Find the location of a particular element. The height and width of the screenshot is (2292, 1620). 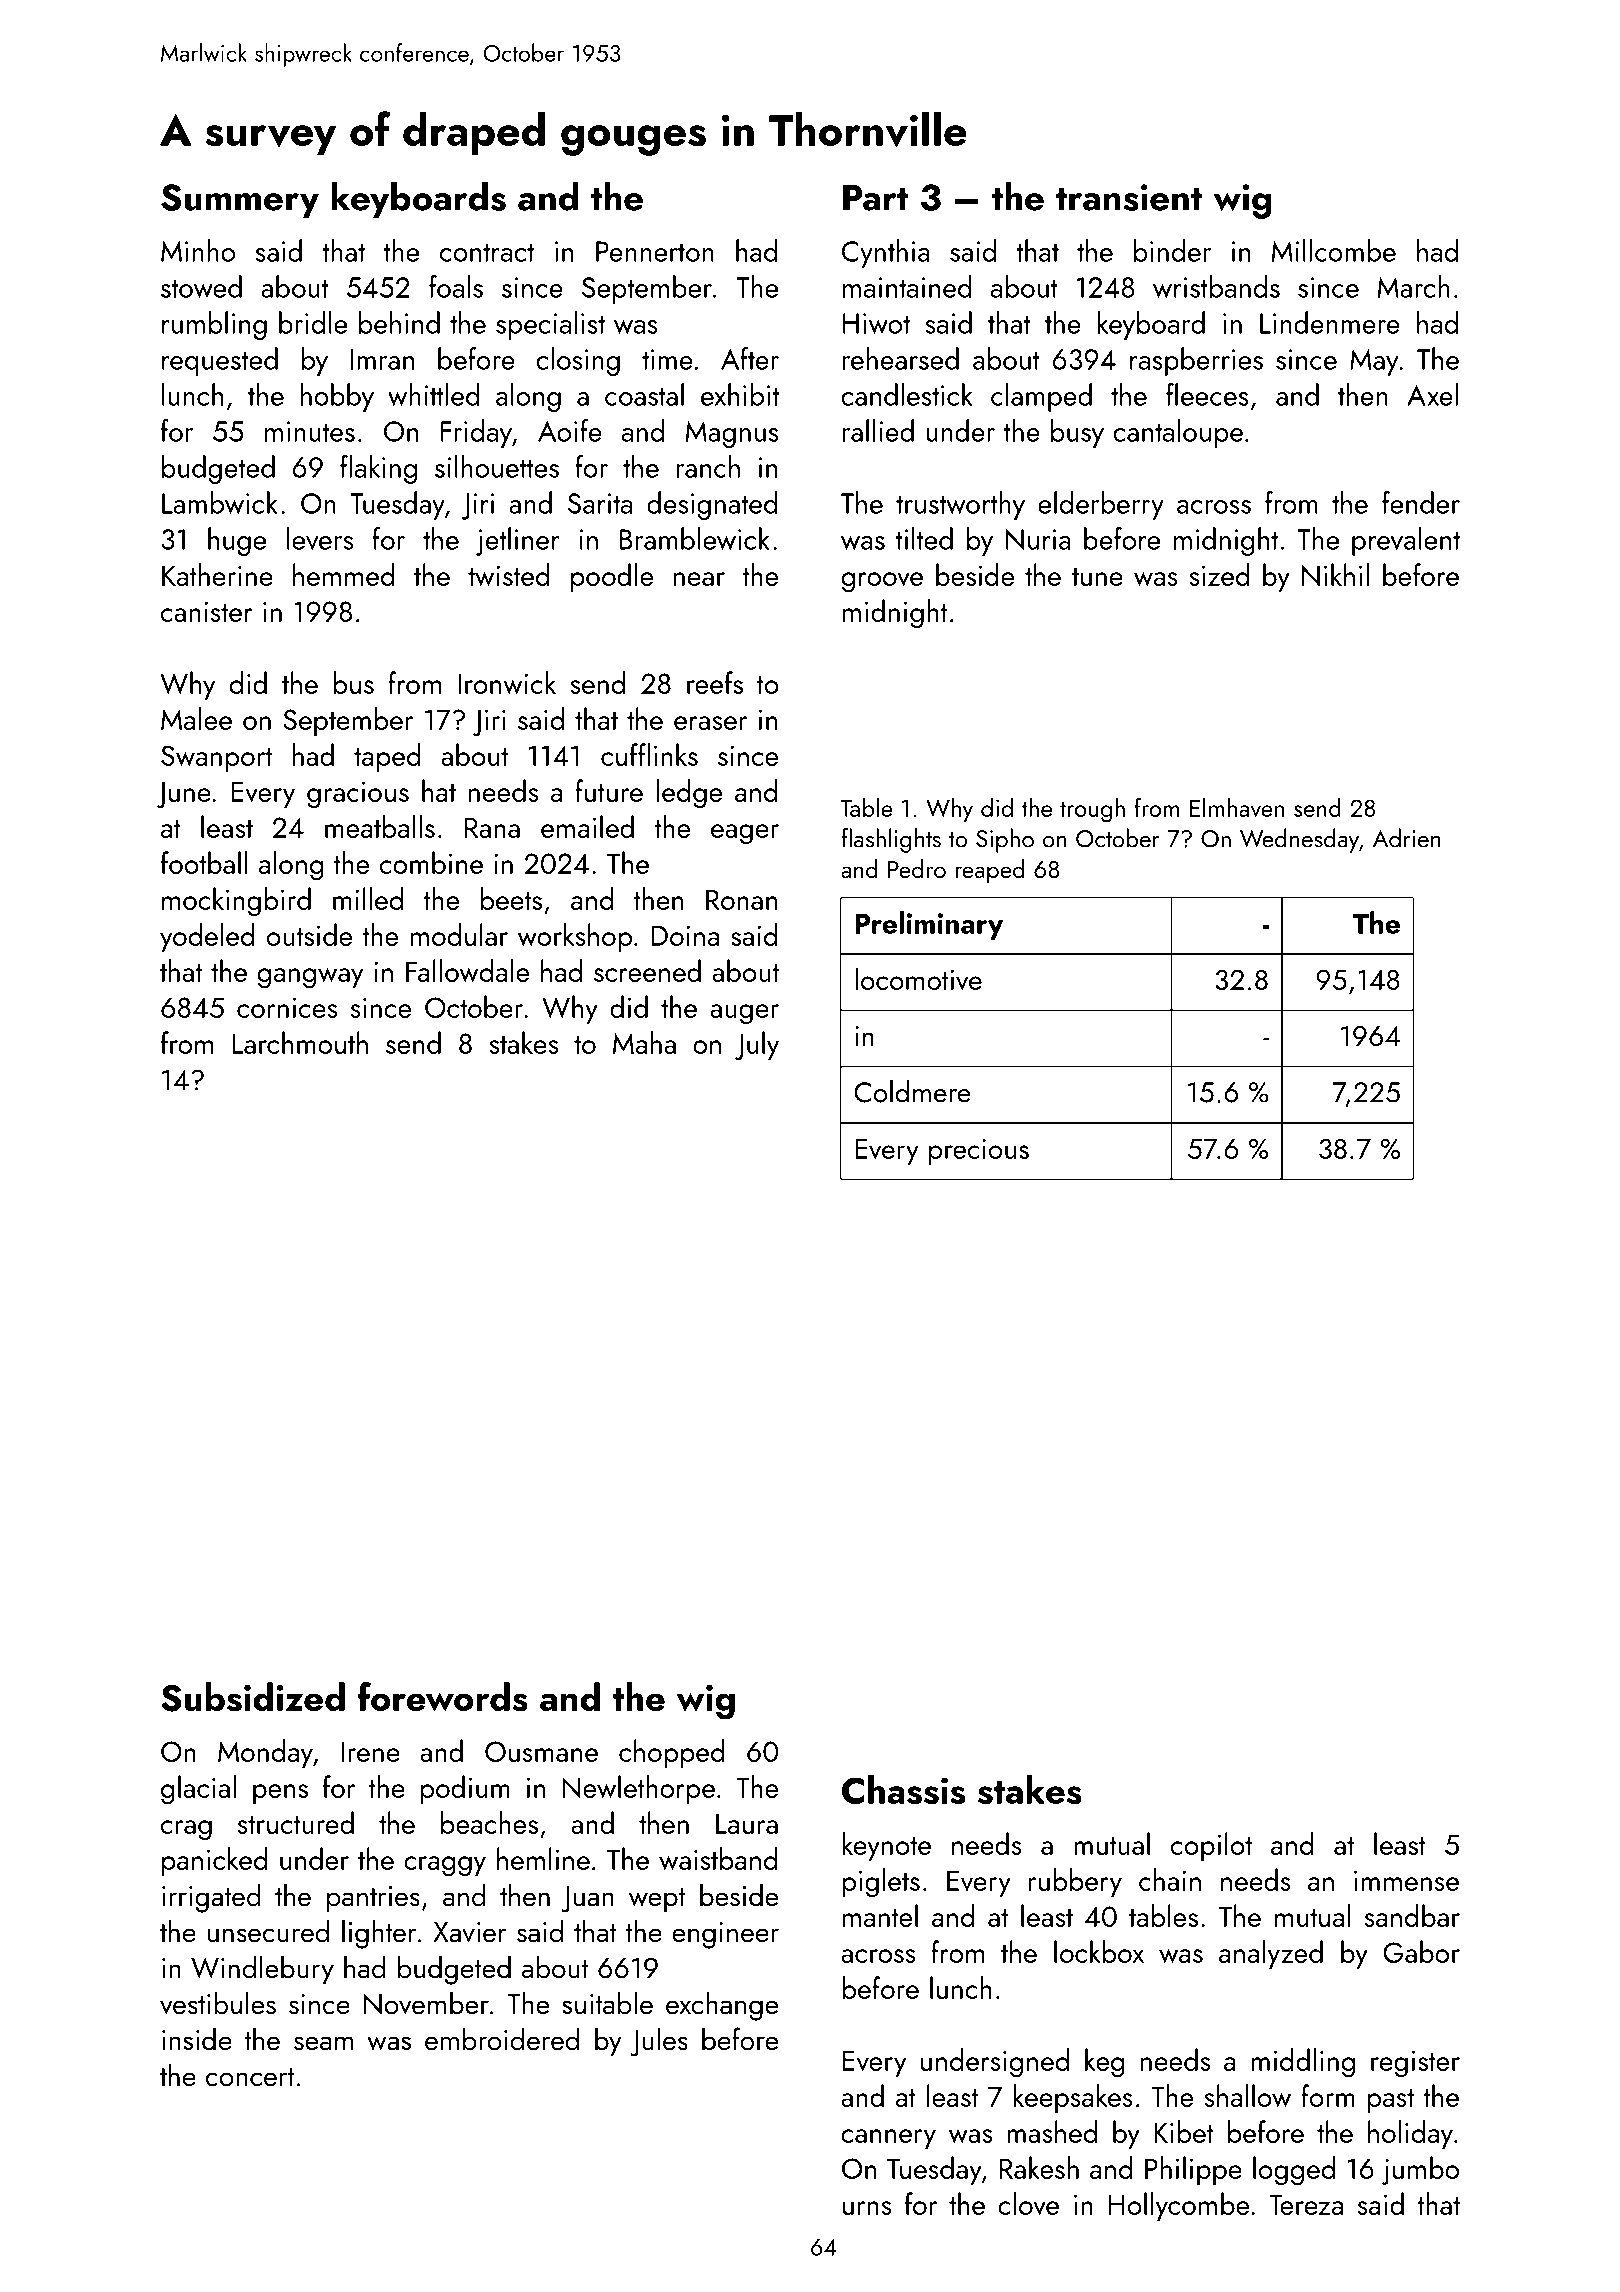

immense is located at coordinates (1406, 1880).
